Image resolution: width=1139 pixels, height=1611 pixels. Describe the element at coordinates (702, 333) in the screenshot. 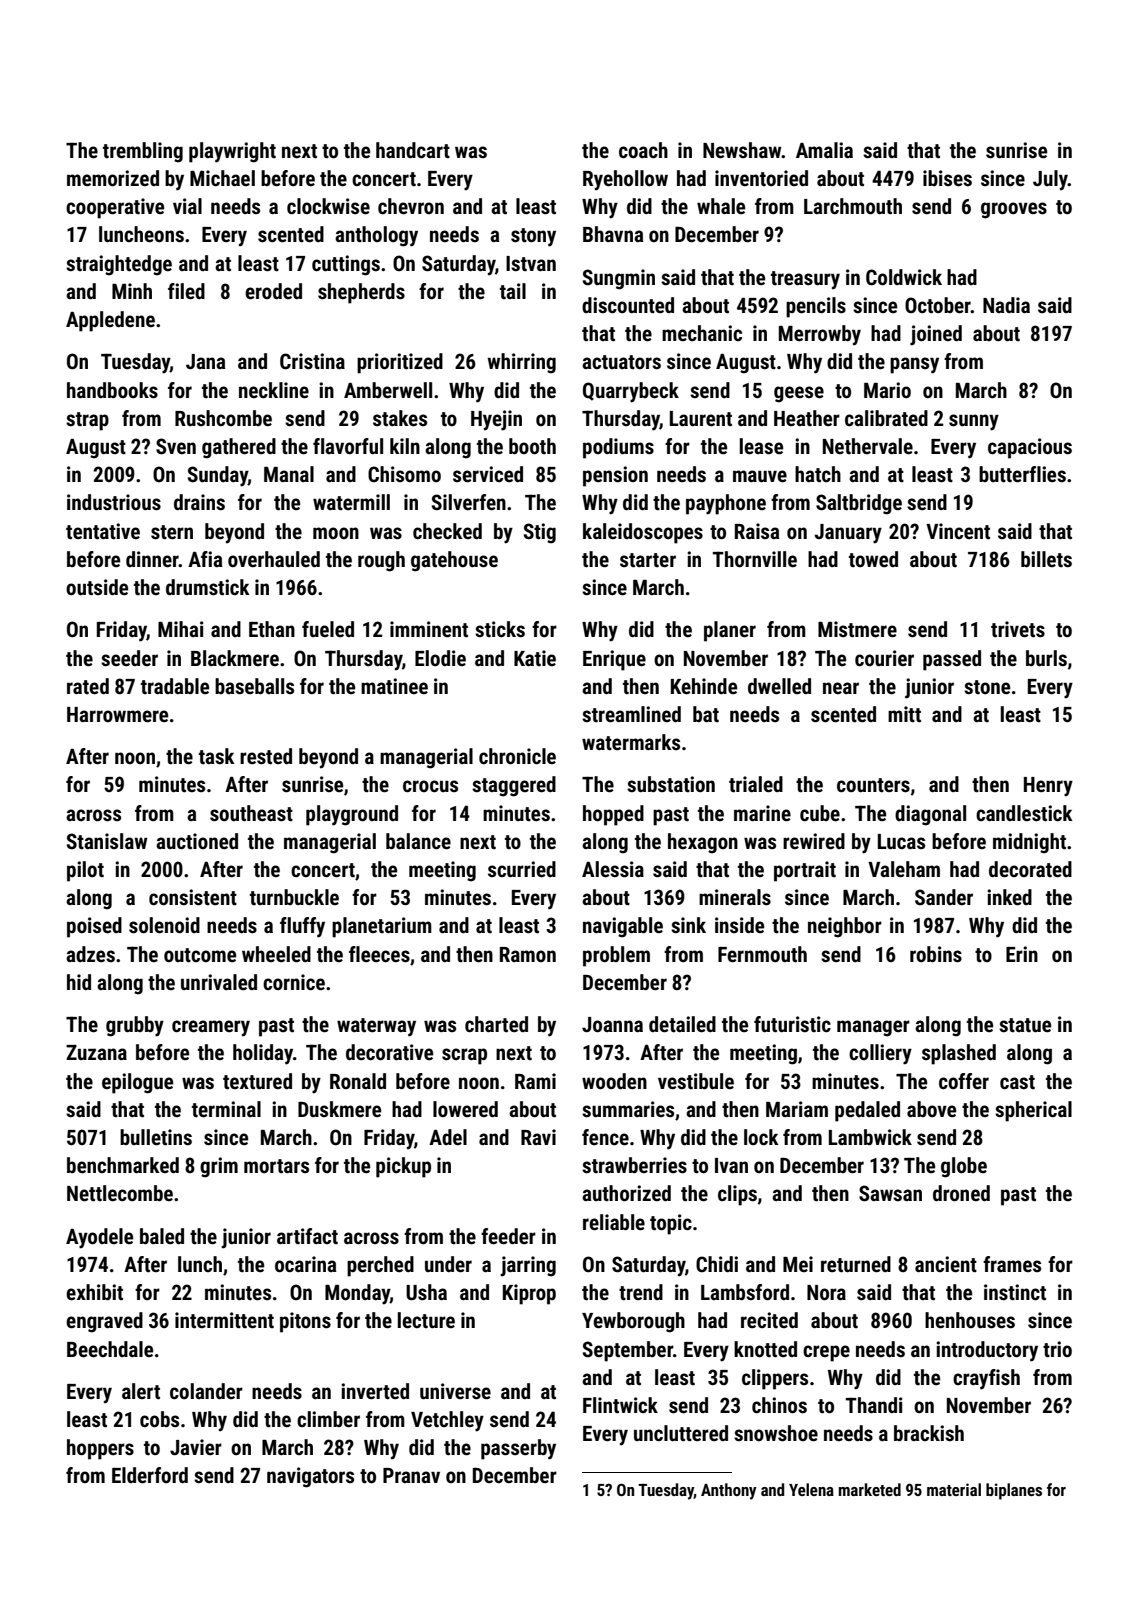

I see `mechanic` at that location.
